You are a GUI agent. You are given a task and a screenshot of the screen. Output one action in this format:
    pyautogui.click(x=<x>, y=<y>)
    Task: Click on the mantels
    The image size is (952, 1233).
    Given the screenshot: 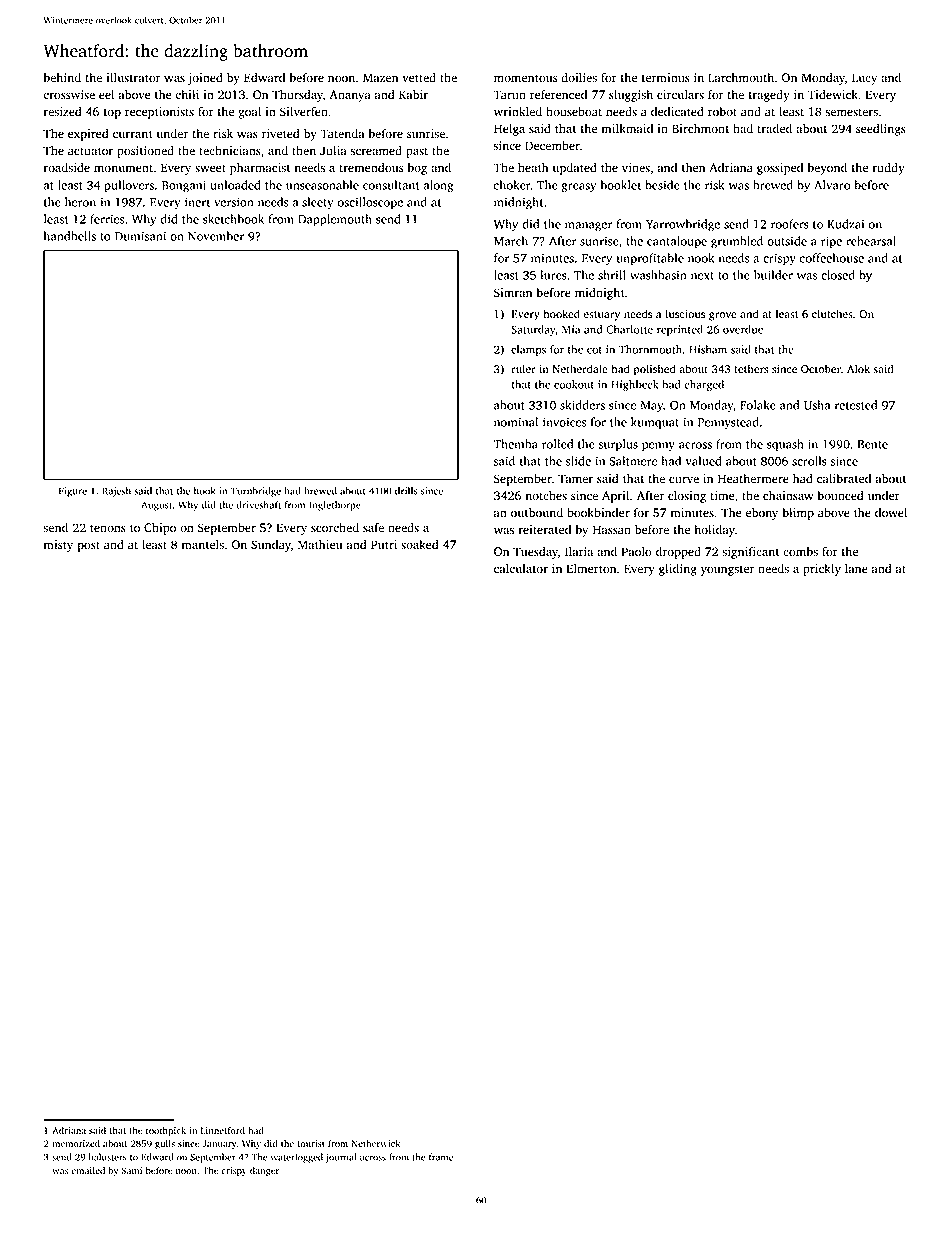 What is the action you would take?
    pyautogui.click(x=203, y=545)
